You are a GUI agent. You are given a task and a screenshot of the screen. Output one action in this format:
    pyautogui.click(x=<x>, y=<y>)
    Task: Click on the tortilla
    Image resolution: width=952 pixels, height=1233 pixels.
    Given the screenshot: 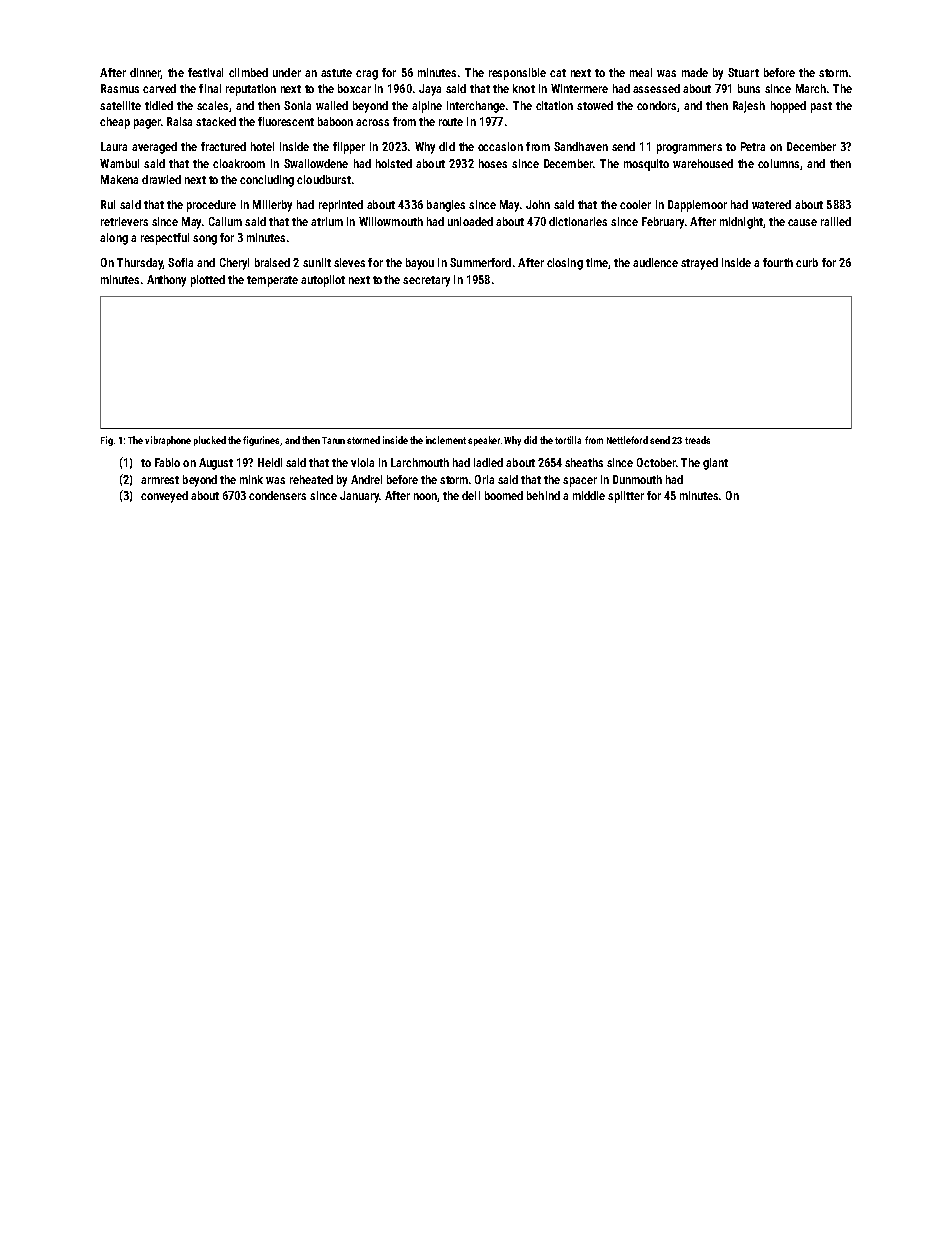 What is the action you would take?
    pyautogui.click(x=568, y=440)
